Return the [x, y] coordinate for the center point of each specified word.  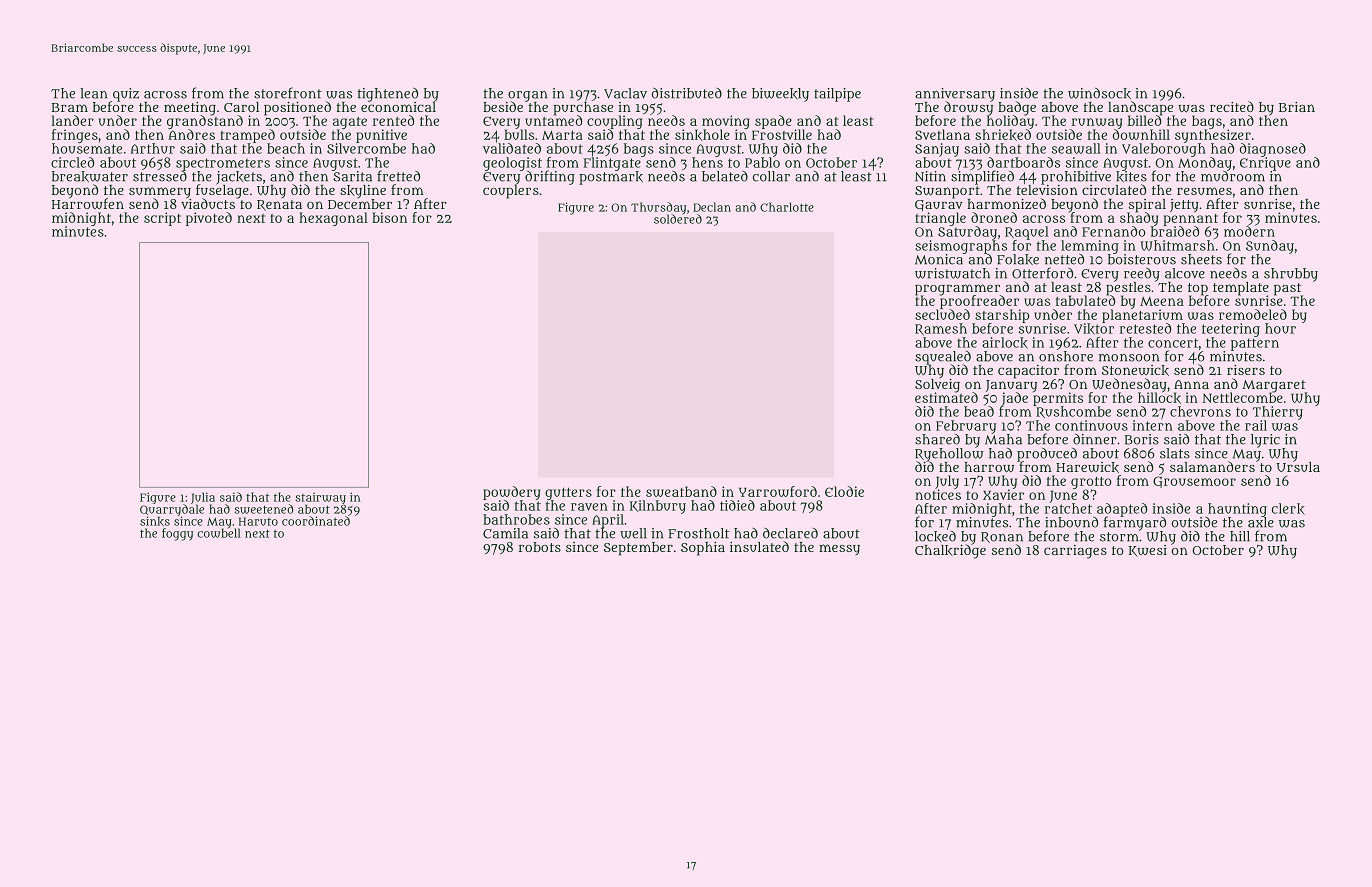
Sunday [1270, 247]
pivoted [209, 219]
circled [72, 162]
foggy [177, 534]
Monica [939, 259]
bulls [519, 134]
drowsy [968, 109]
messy [839, 550]
